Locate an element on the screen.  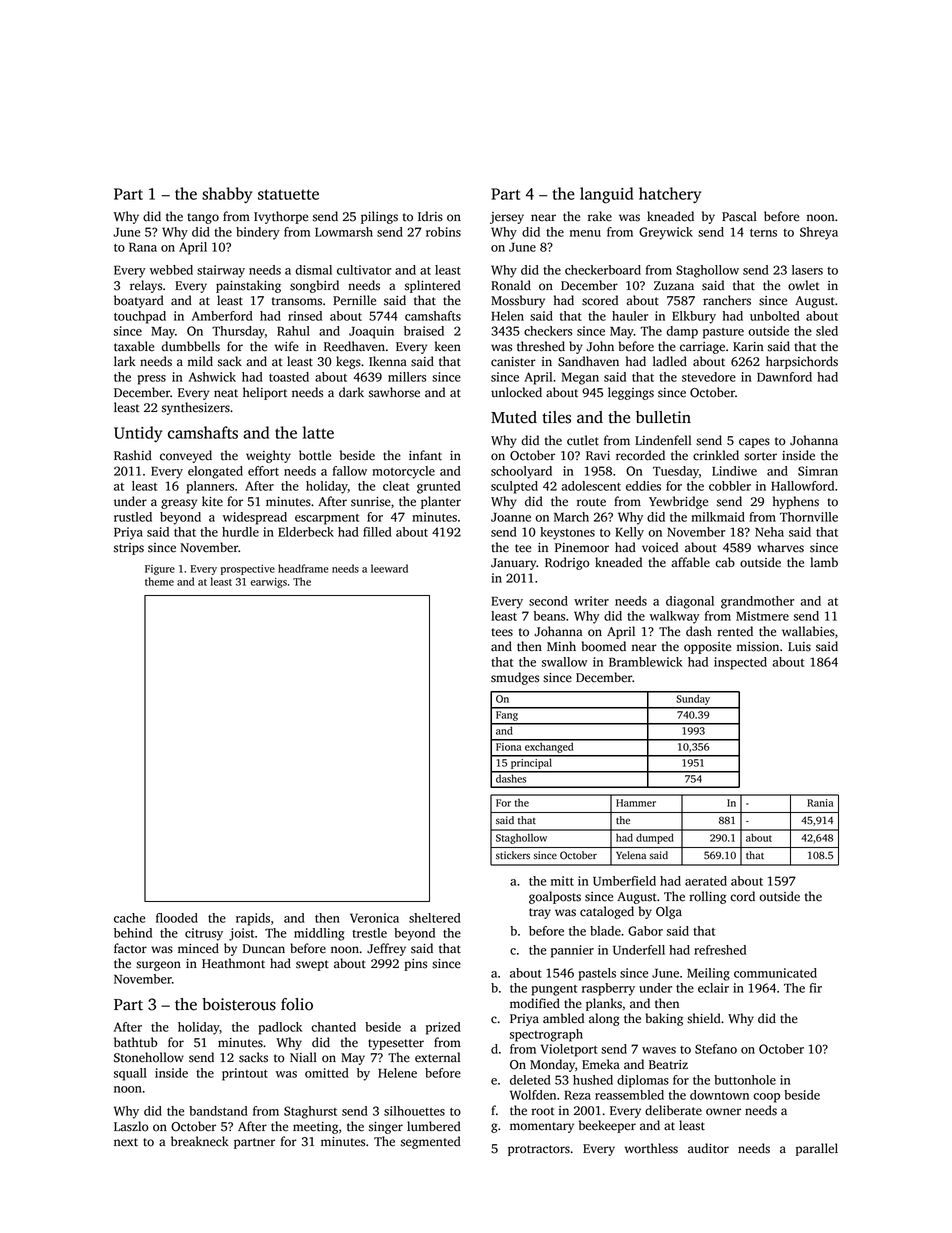
factor is located at coordinates (130, 948).
